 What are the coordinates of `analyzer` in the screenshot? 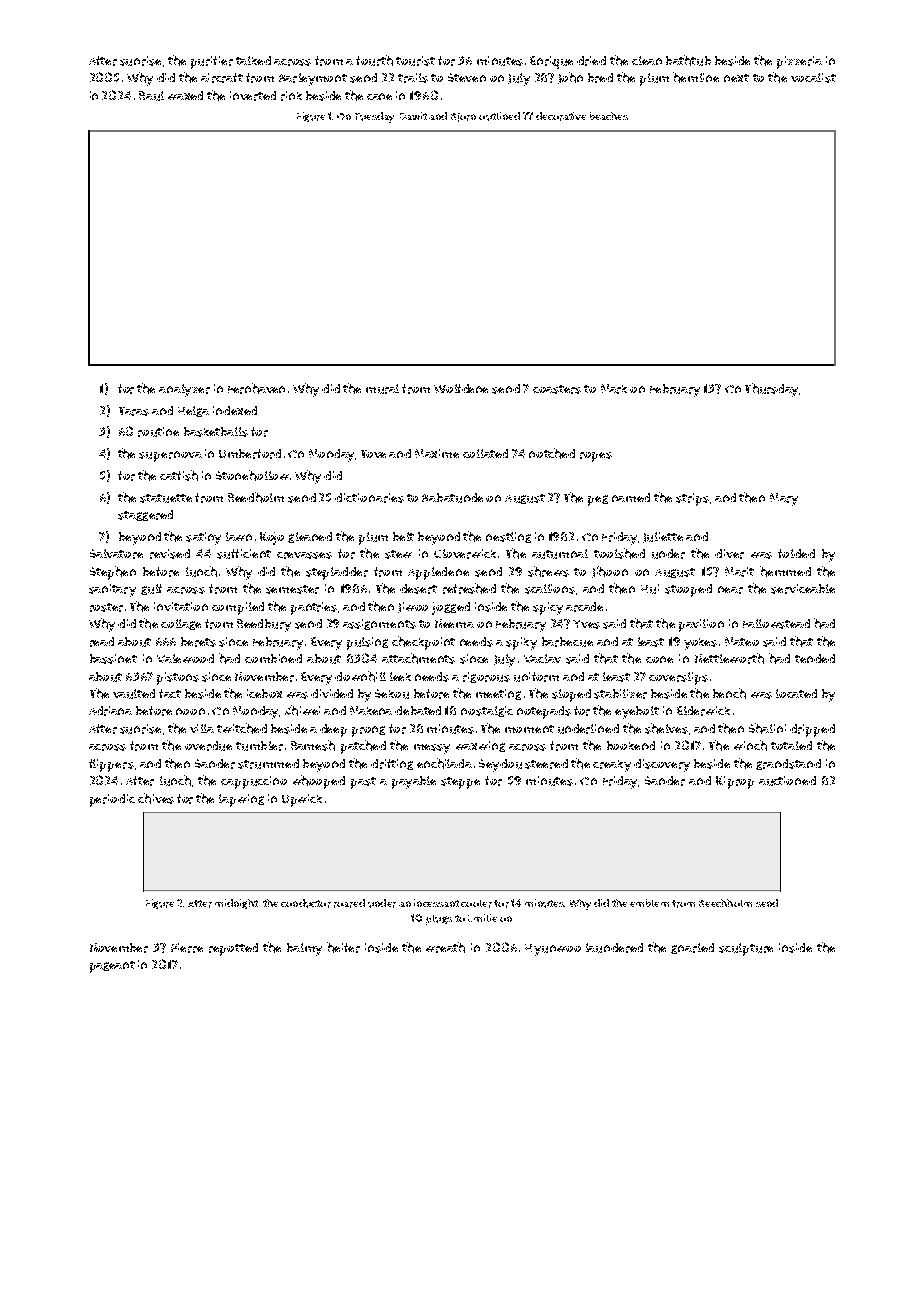 It's located at (184, 390).
